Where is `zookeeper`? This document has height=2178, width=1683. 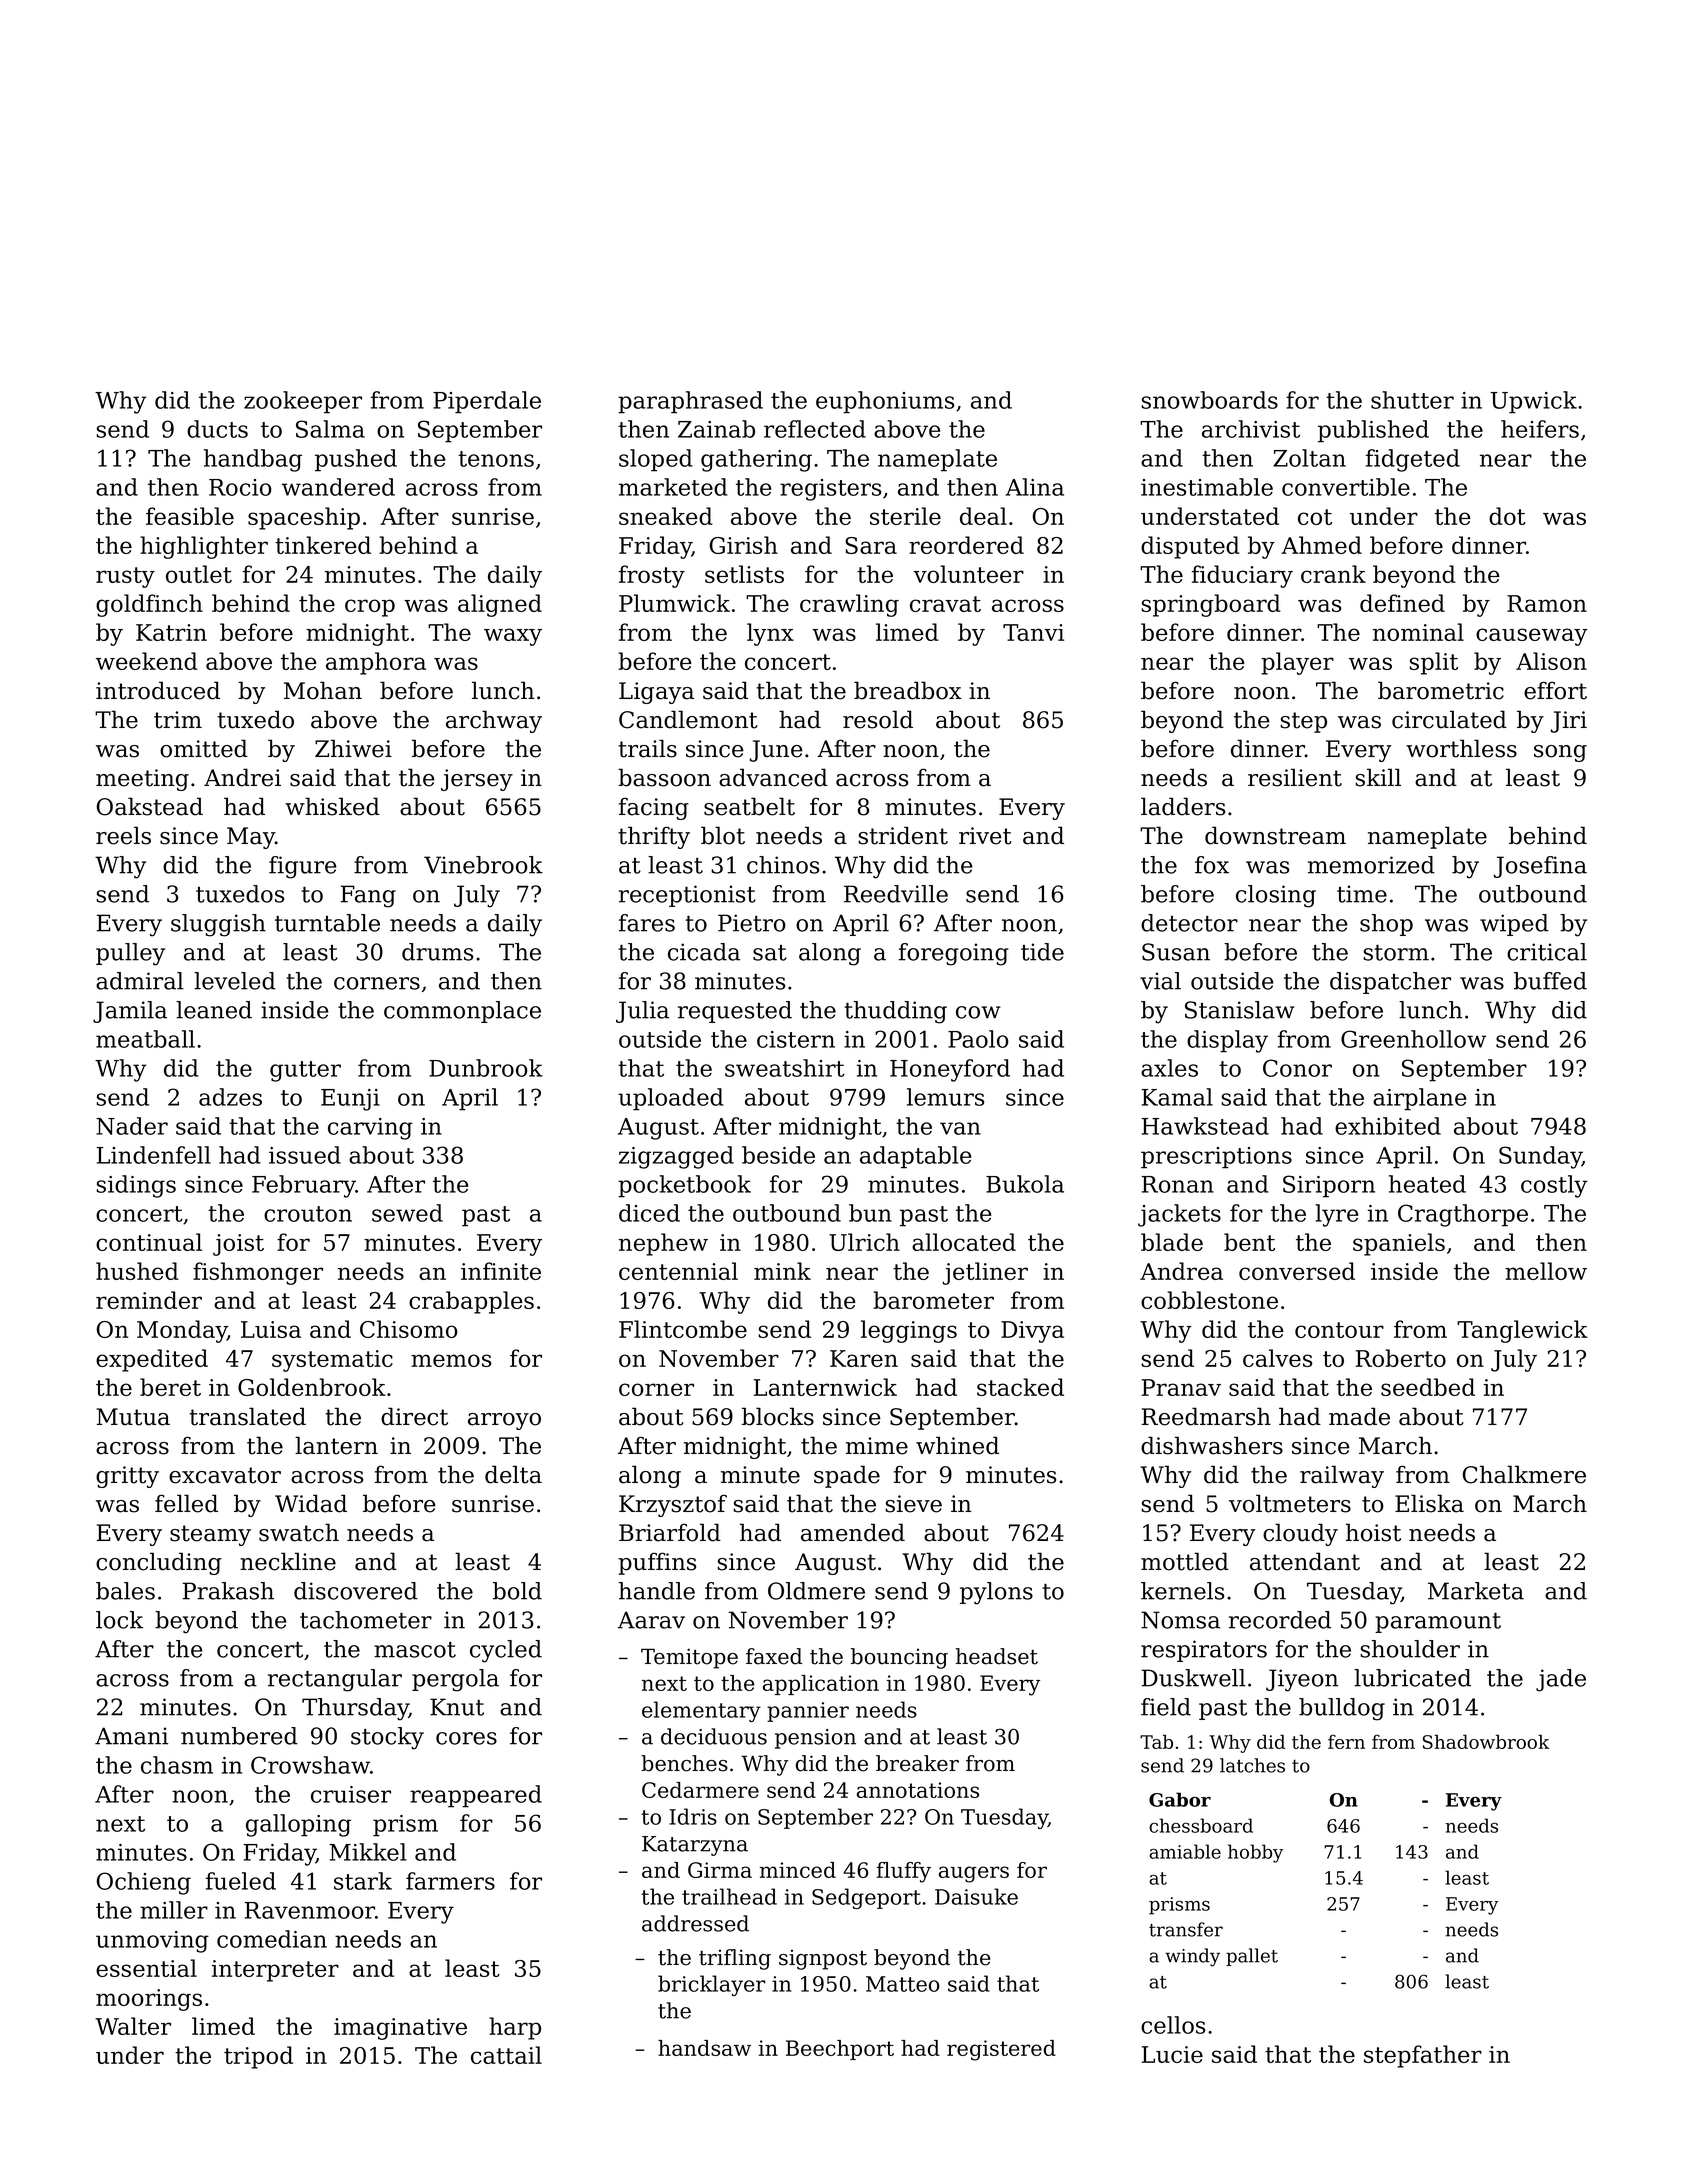 zookeeper is located at coordinates (303, 402).
